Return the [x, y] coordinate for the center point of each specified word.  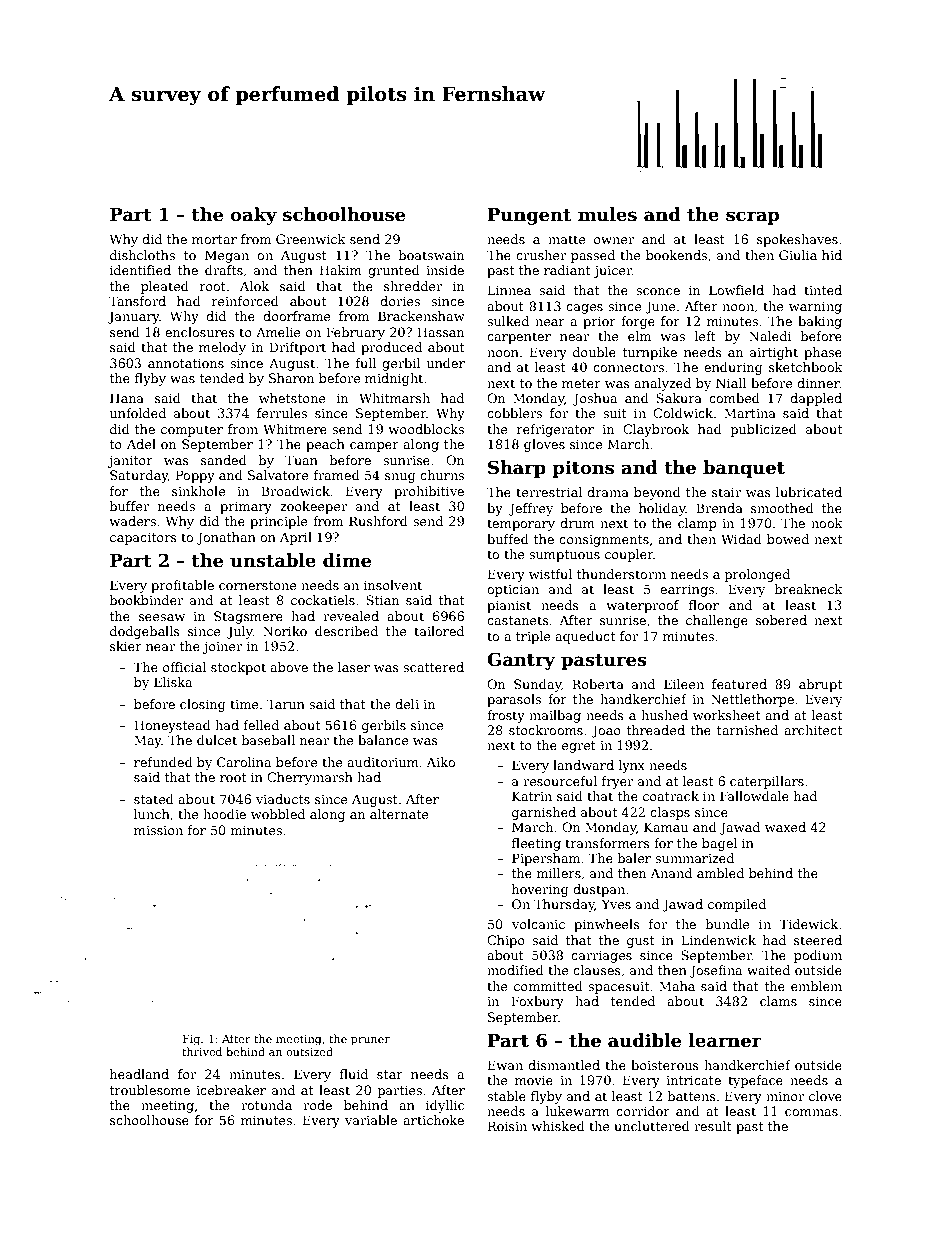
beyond [657, 493]
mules [607, 214]
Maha [677, 986]
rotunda [266, 1105]
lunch [152, 814]
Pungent [529, 216]
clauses [597, 970]
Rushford [378, 521]
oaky [253, 216]
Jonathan [226, 538]
